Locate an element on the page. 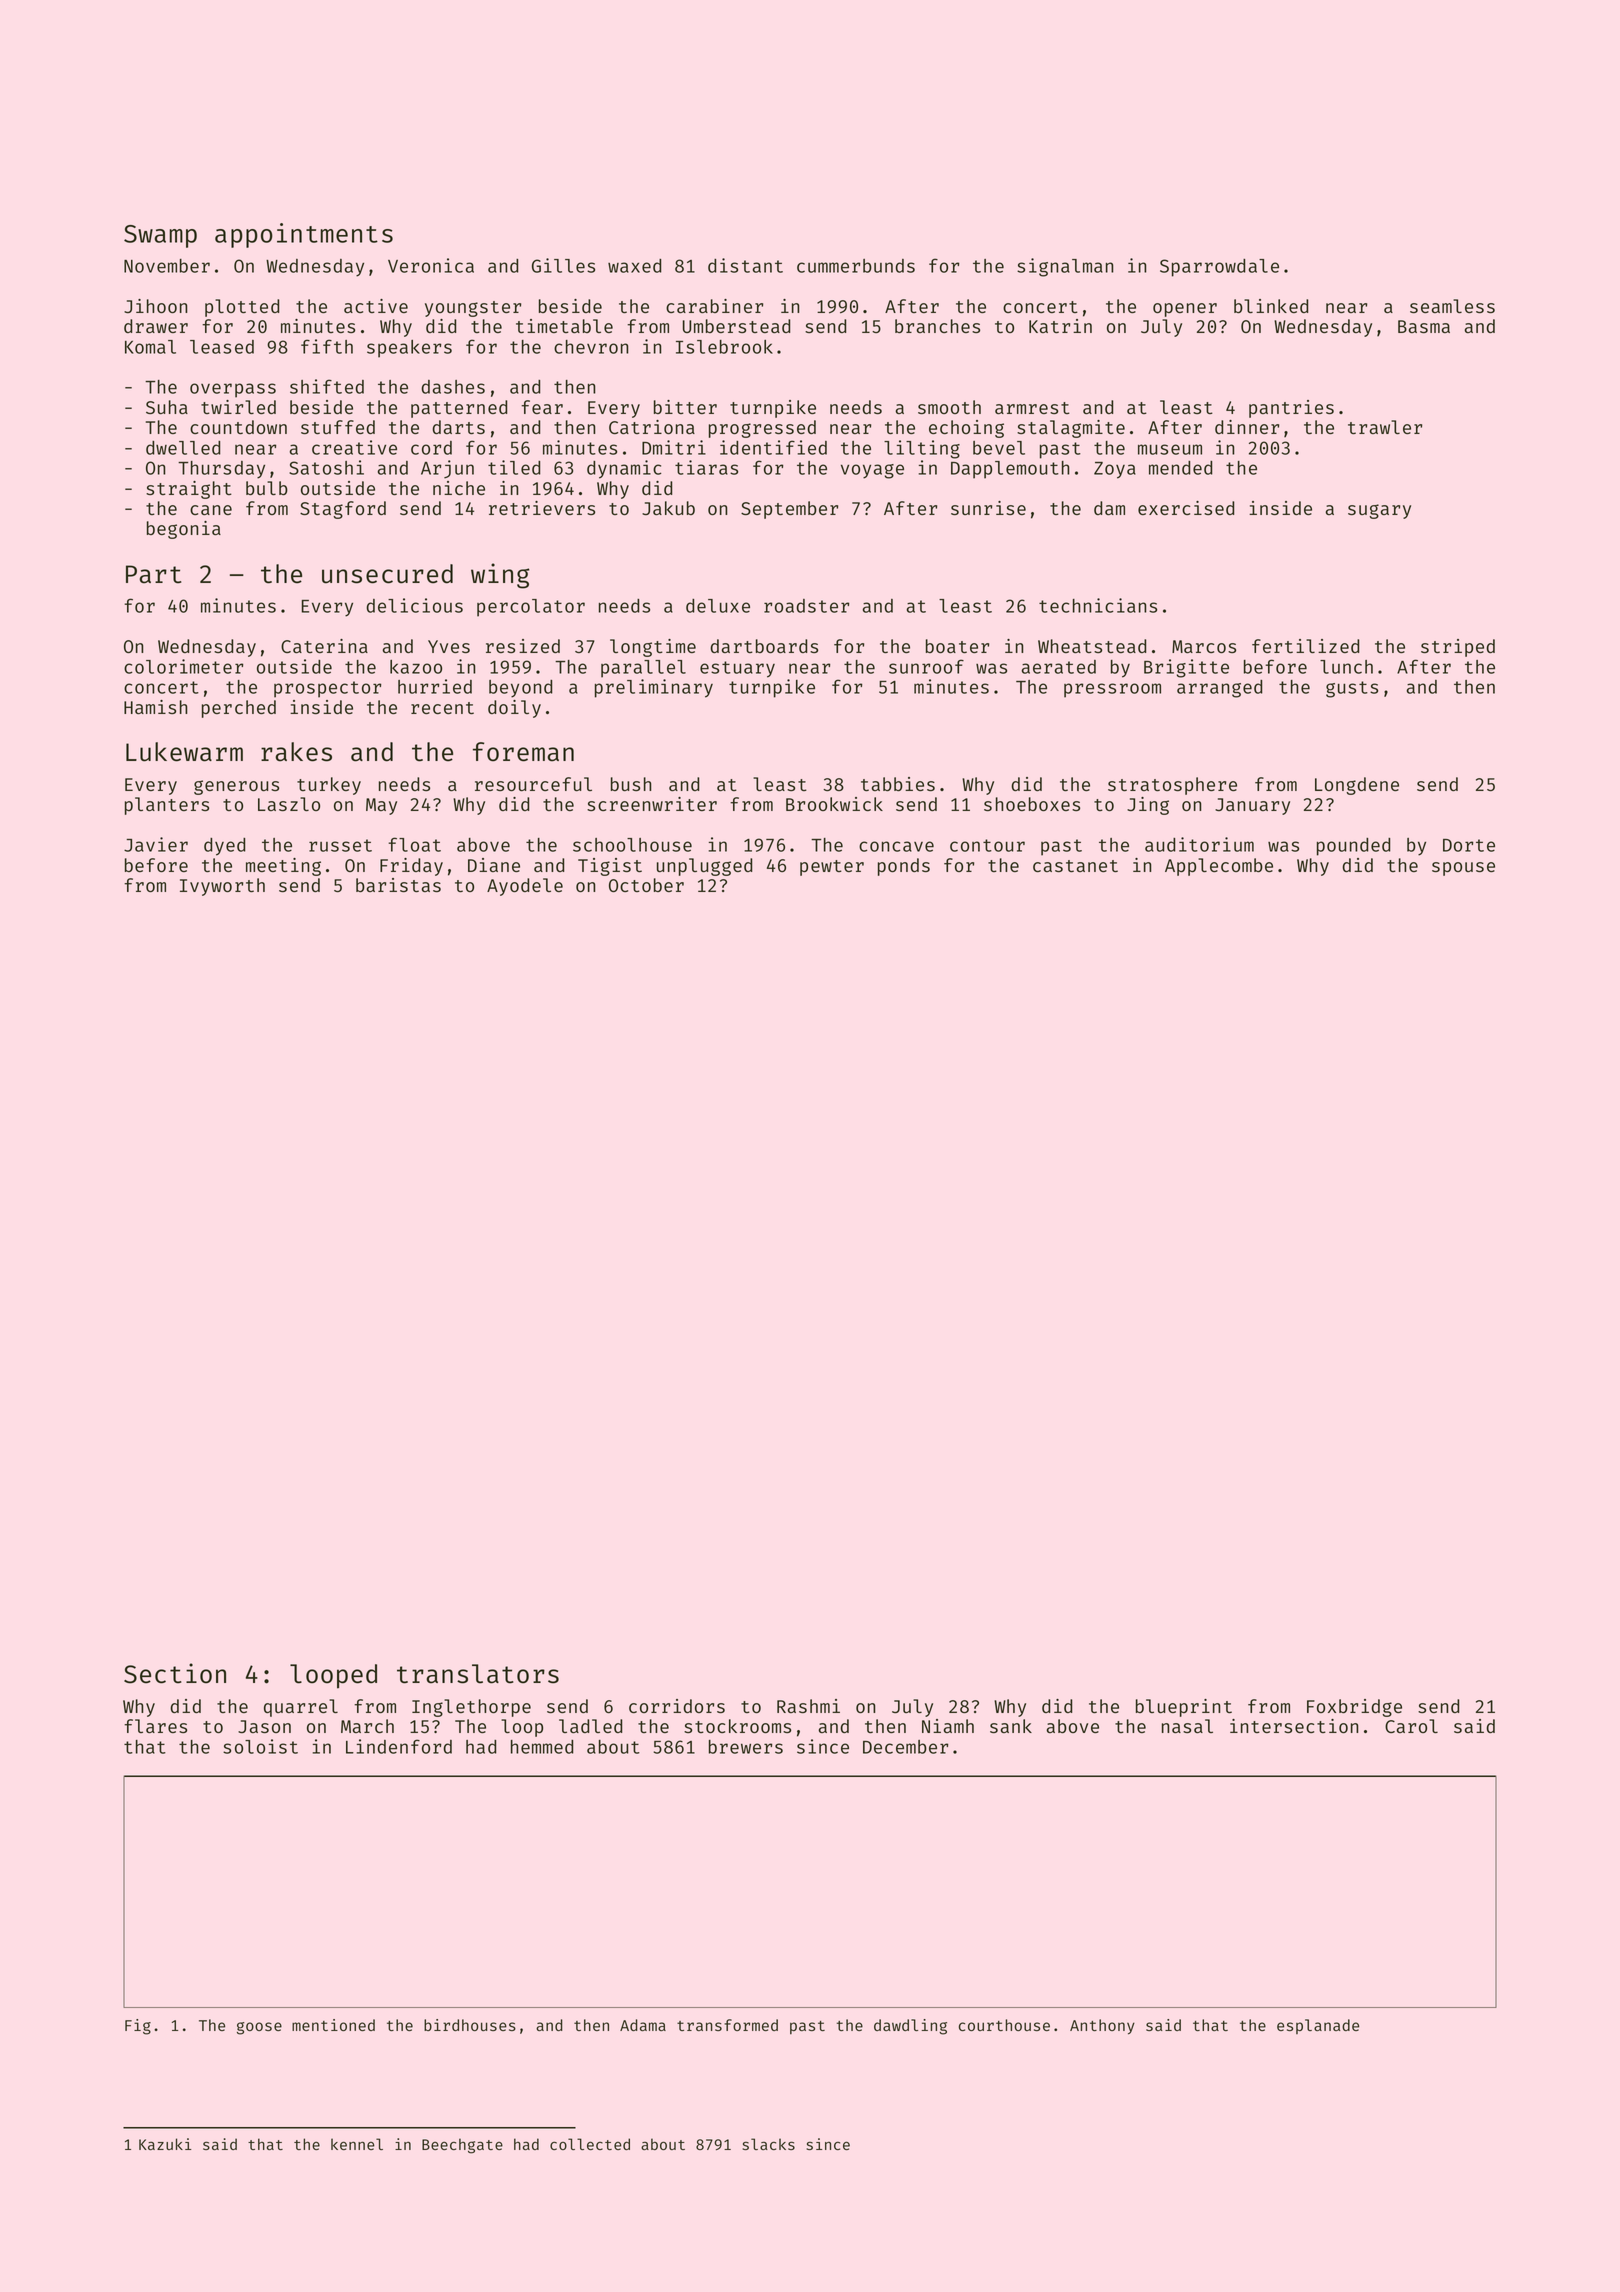 This image has width=1620, height=2292. exercised is located at coordinates (1186, 508).
